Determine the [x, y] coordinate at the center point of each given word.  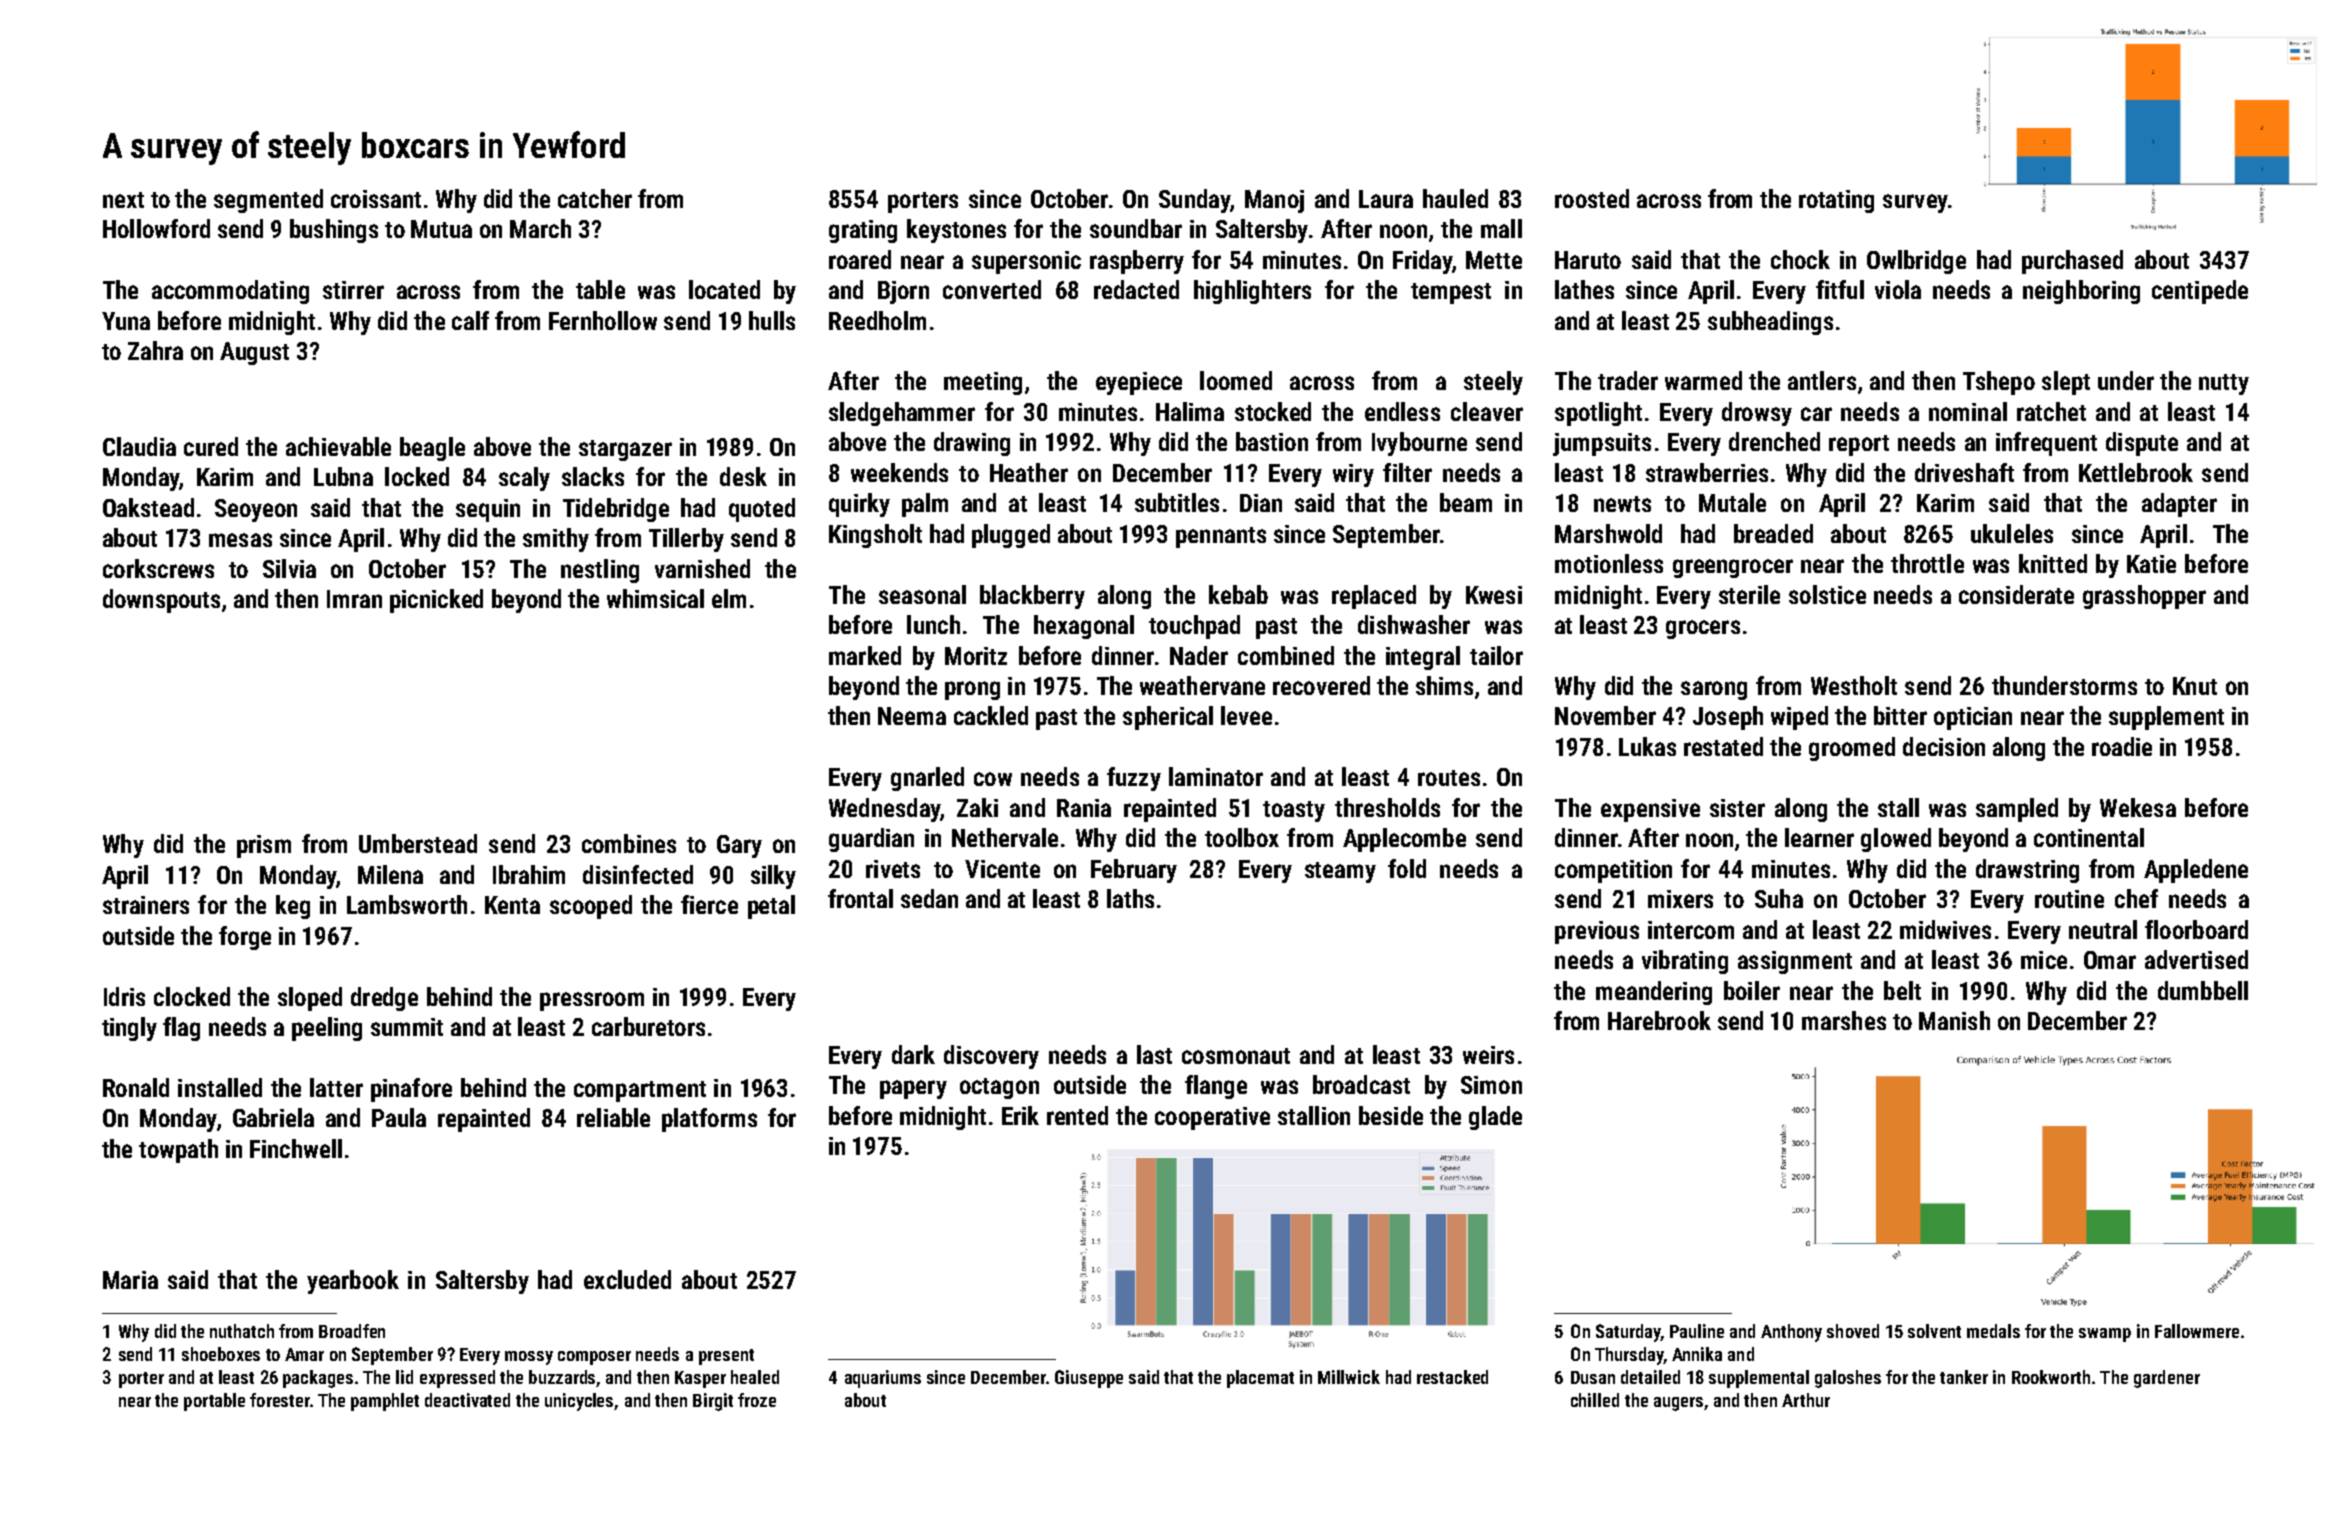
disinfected [638, 874]
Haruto [1588, 260]
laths [1130, 898]
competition [1613, 871]
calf [470, 320]
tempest [1451, 293]
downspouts [161, 601]
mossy [529, 1358]
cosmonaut [1236, 1056]
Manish [1954, 1020]
